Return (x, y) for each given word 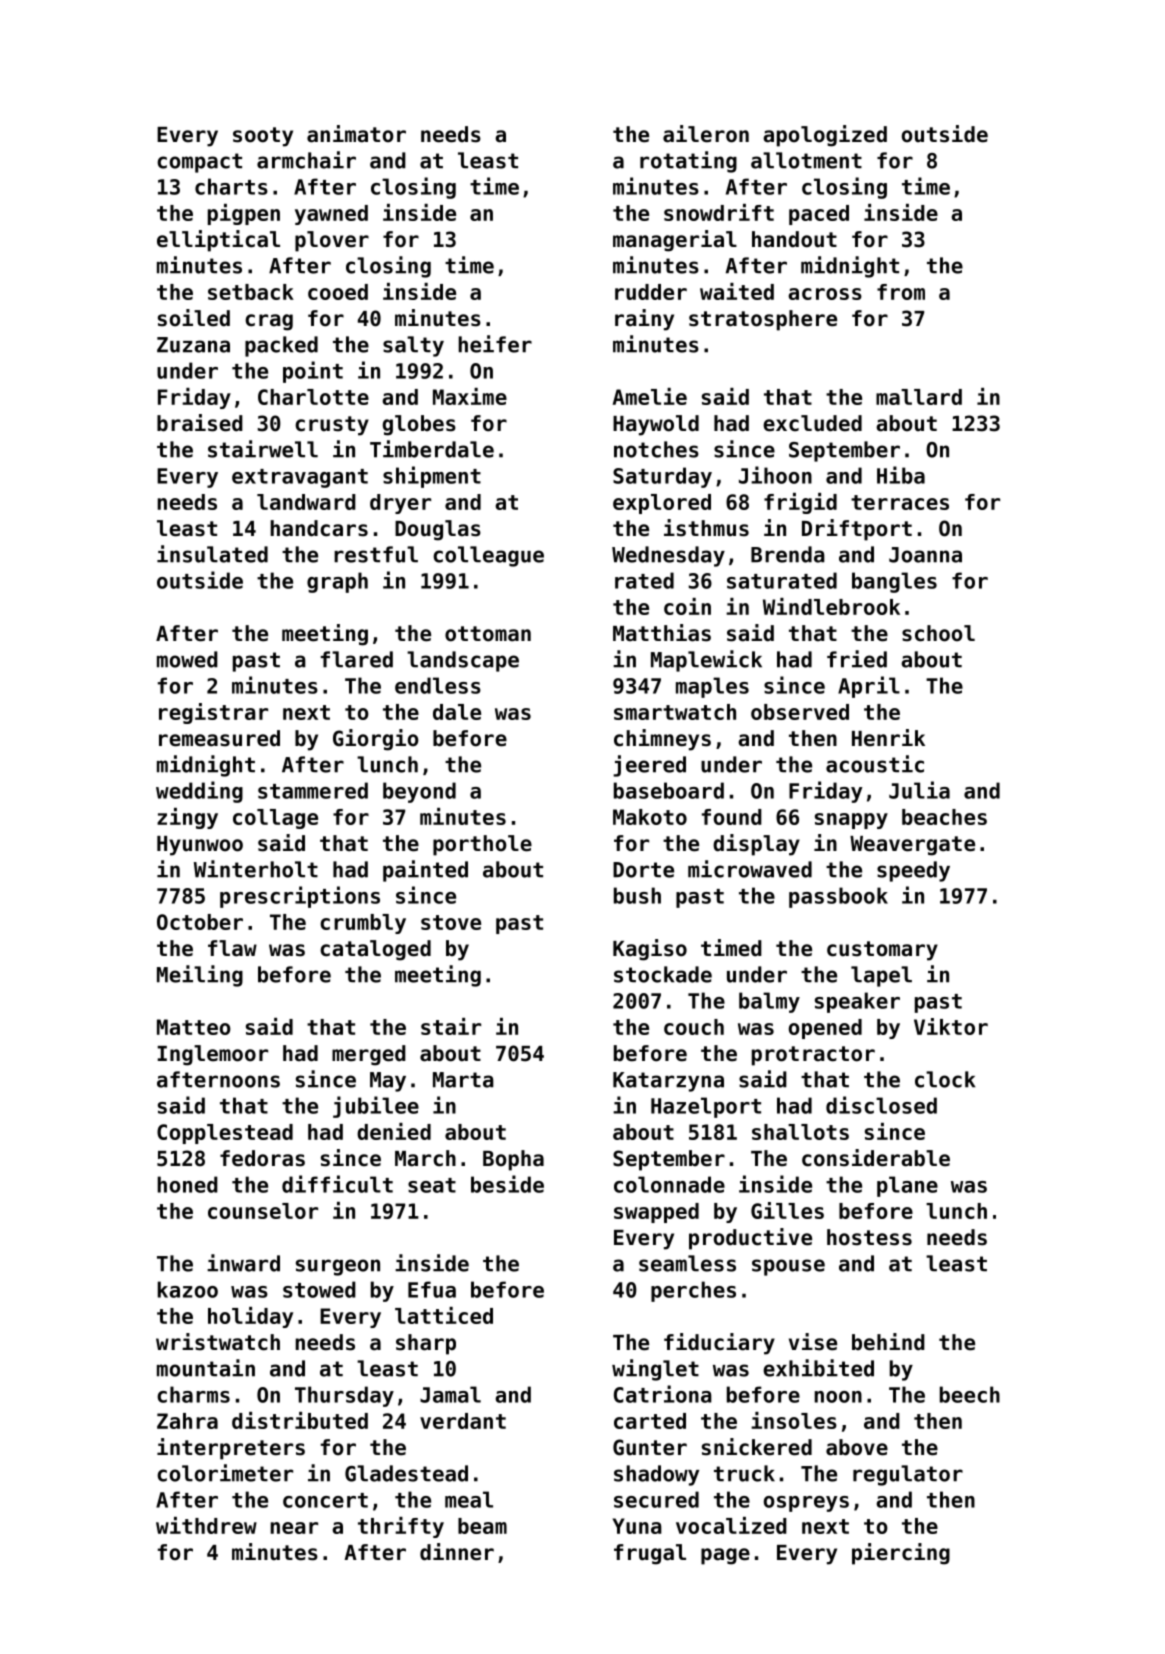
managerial (675, 241)
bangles (894, 582)
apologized (825, 136)
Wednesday (668, 556)
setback (251, 292)
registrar (213, 713)
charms (193, 1394)
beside (507, 1184)
